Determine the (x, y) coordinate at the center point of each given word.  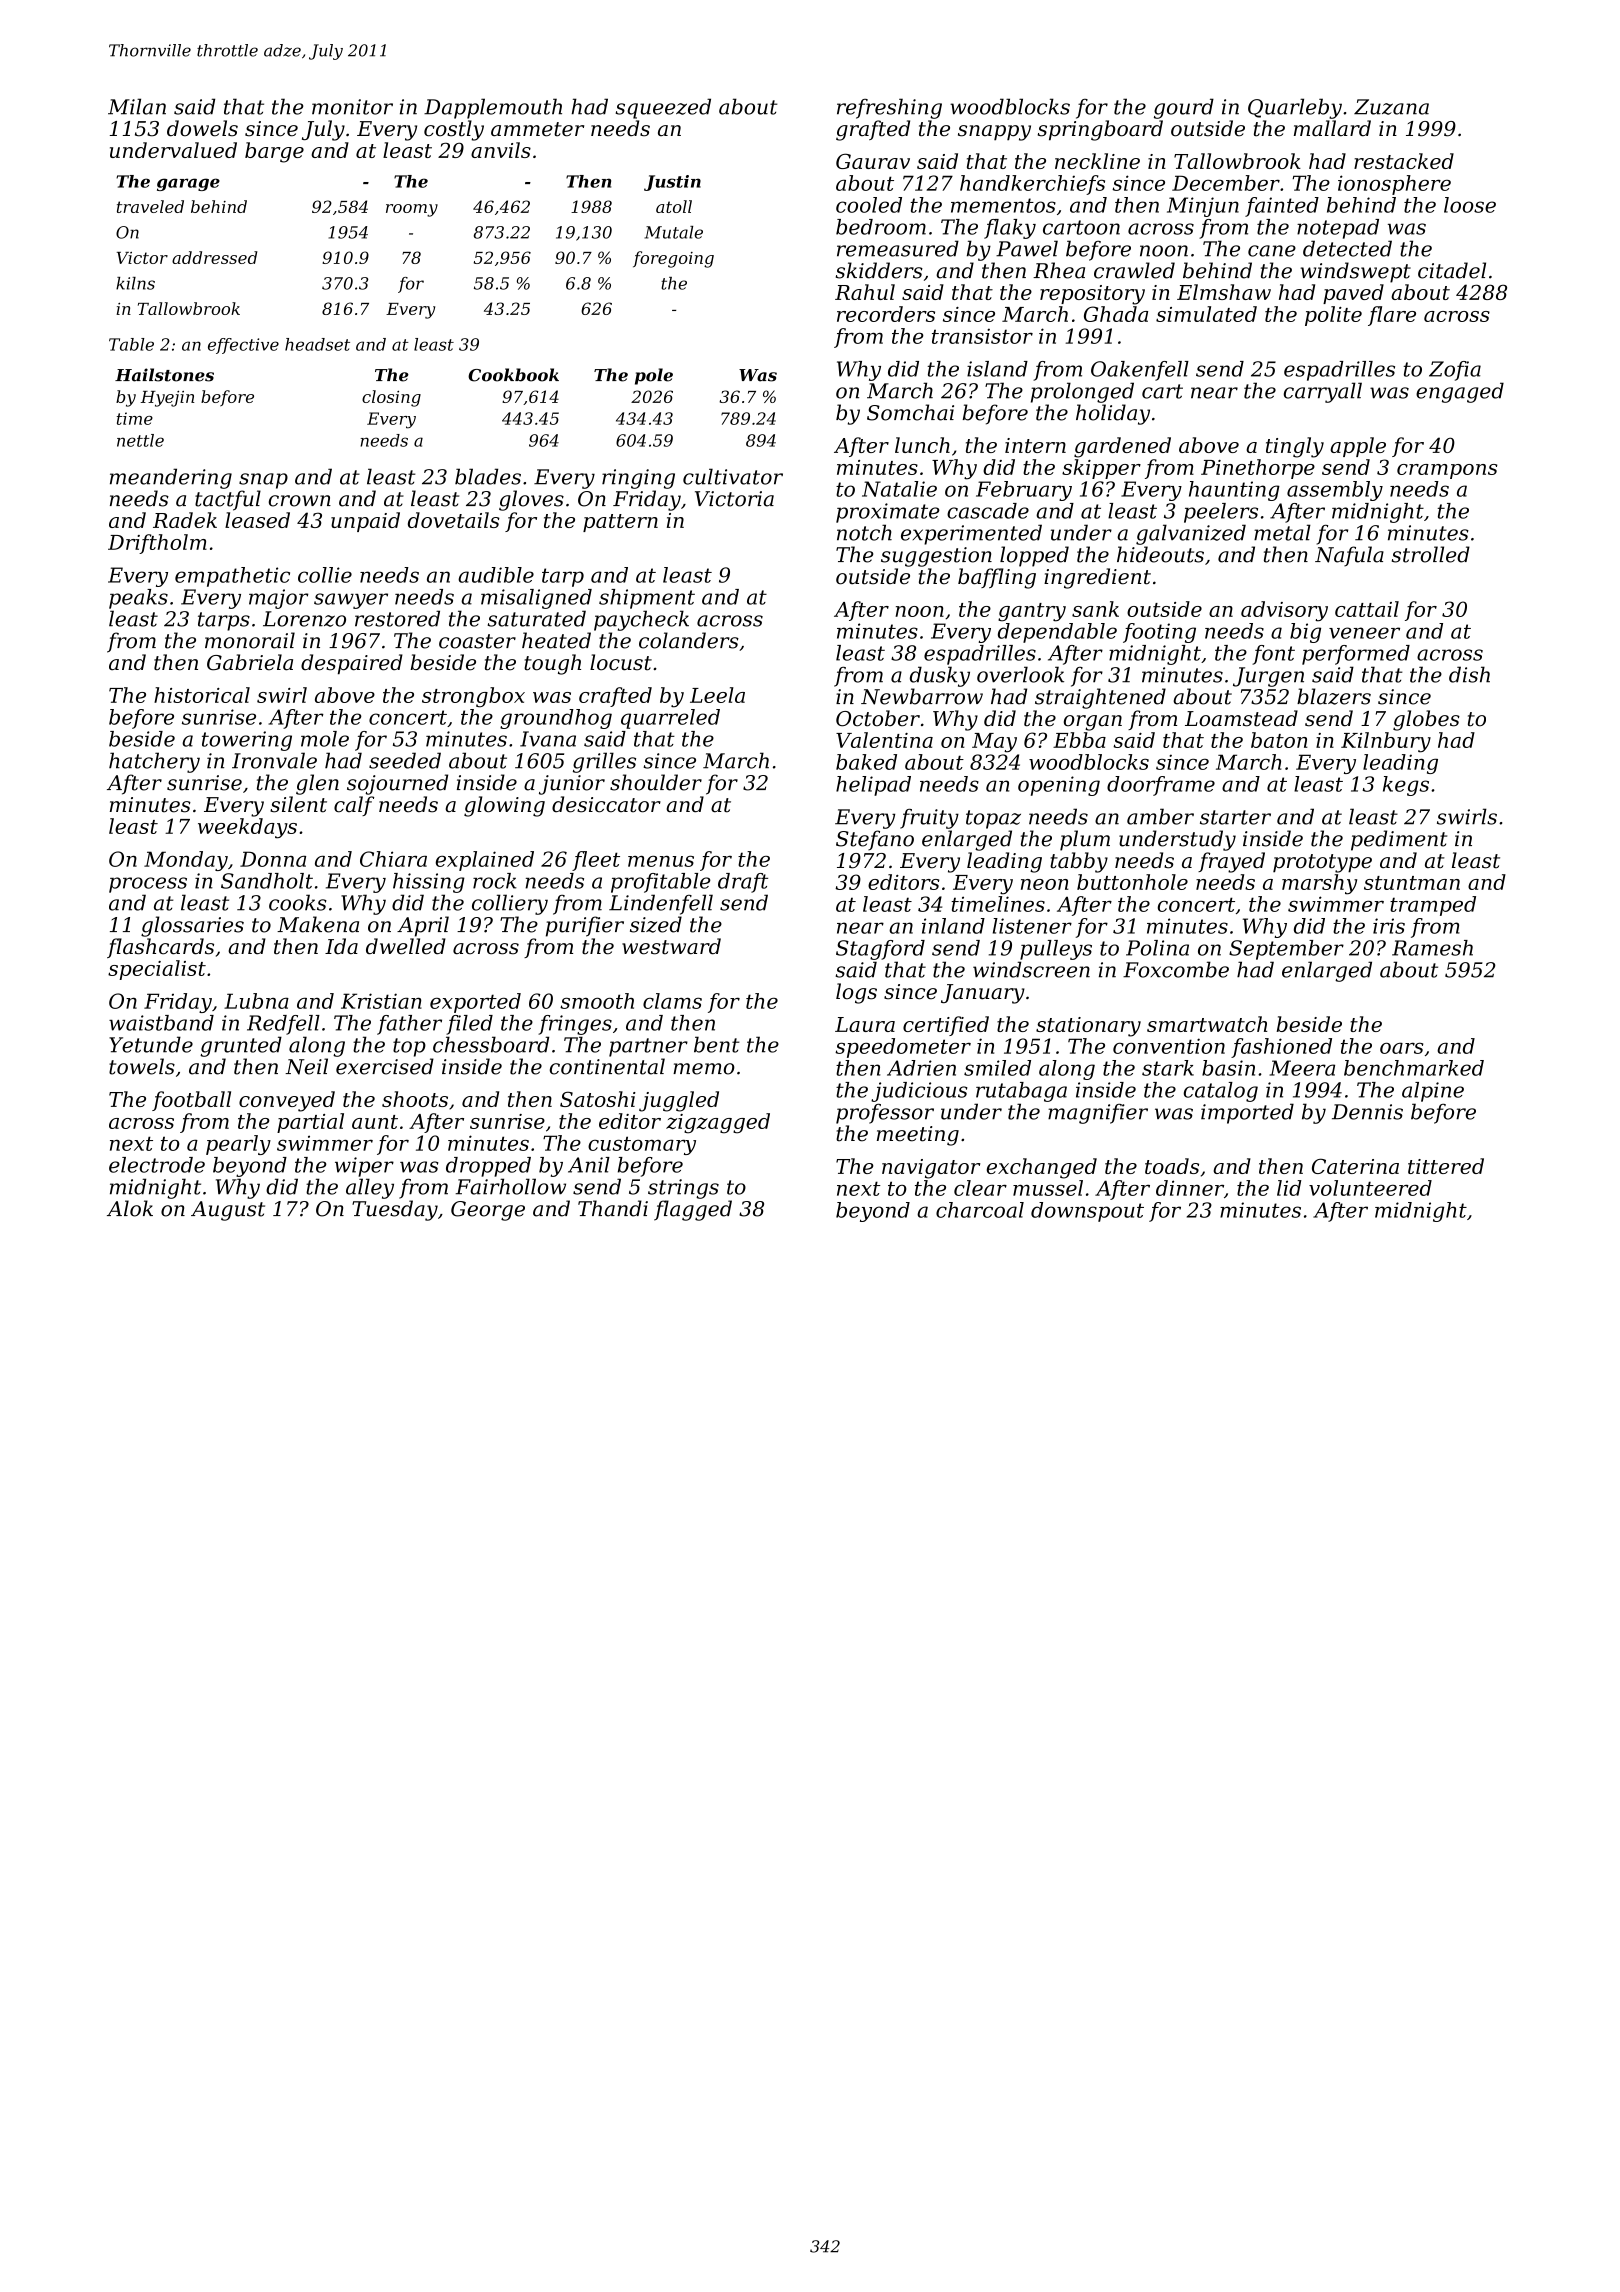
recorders (886, 314)
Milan (137, 106)
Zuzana (1391, 107)
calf (354, 806)
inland (953, 926)
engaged (1460, 392)
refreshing (889, 108)
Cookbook (513, 375)
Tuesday (395, 1210)
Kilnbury (1386, 742)
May (994, 743)
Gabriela (250, 662)
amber (1160, 816)
